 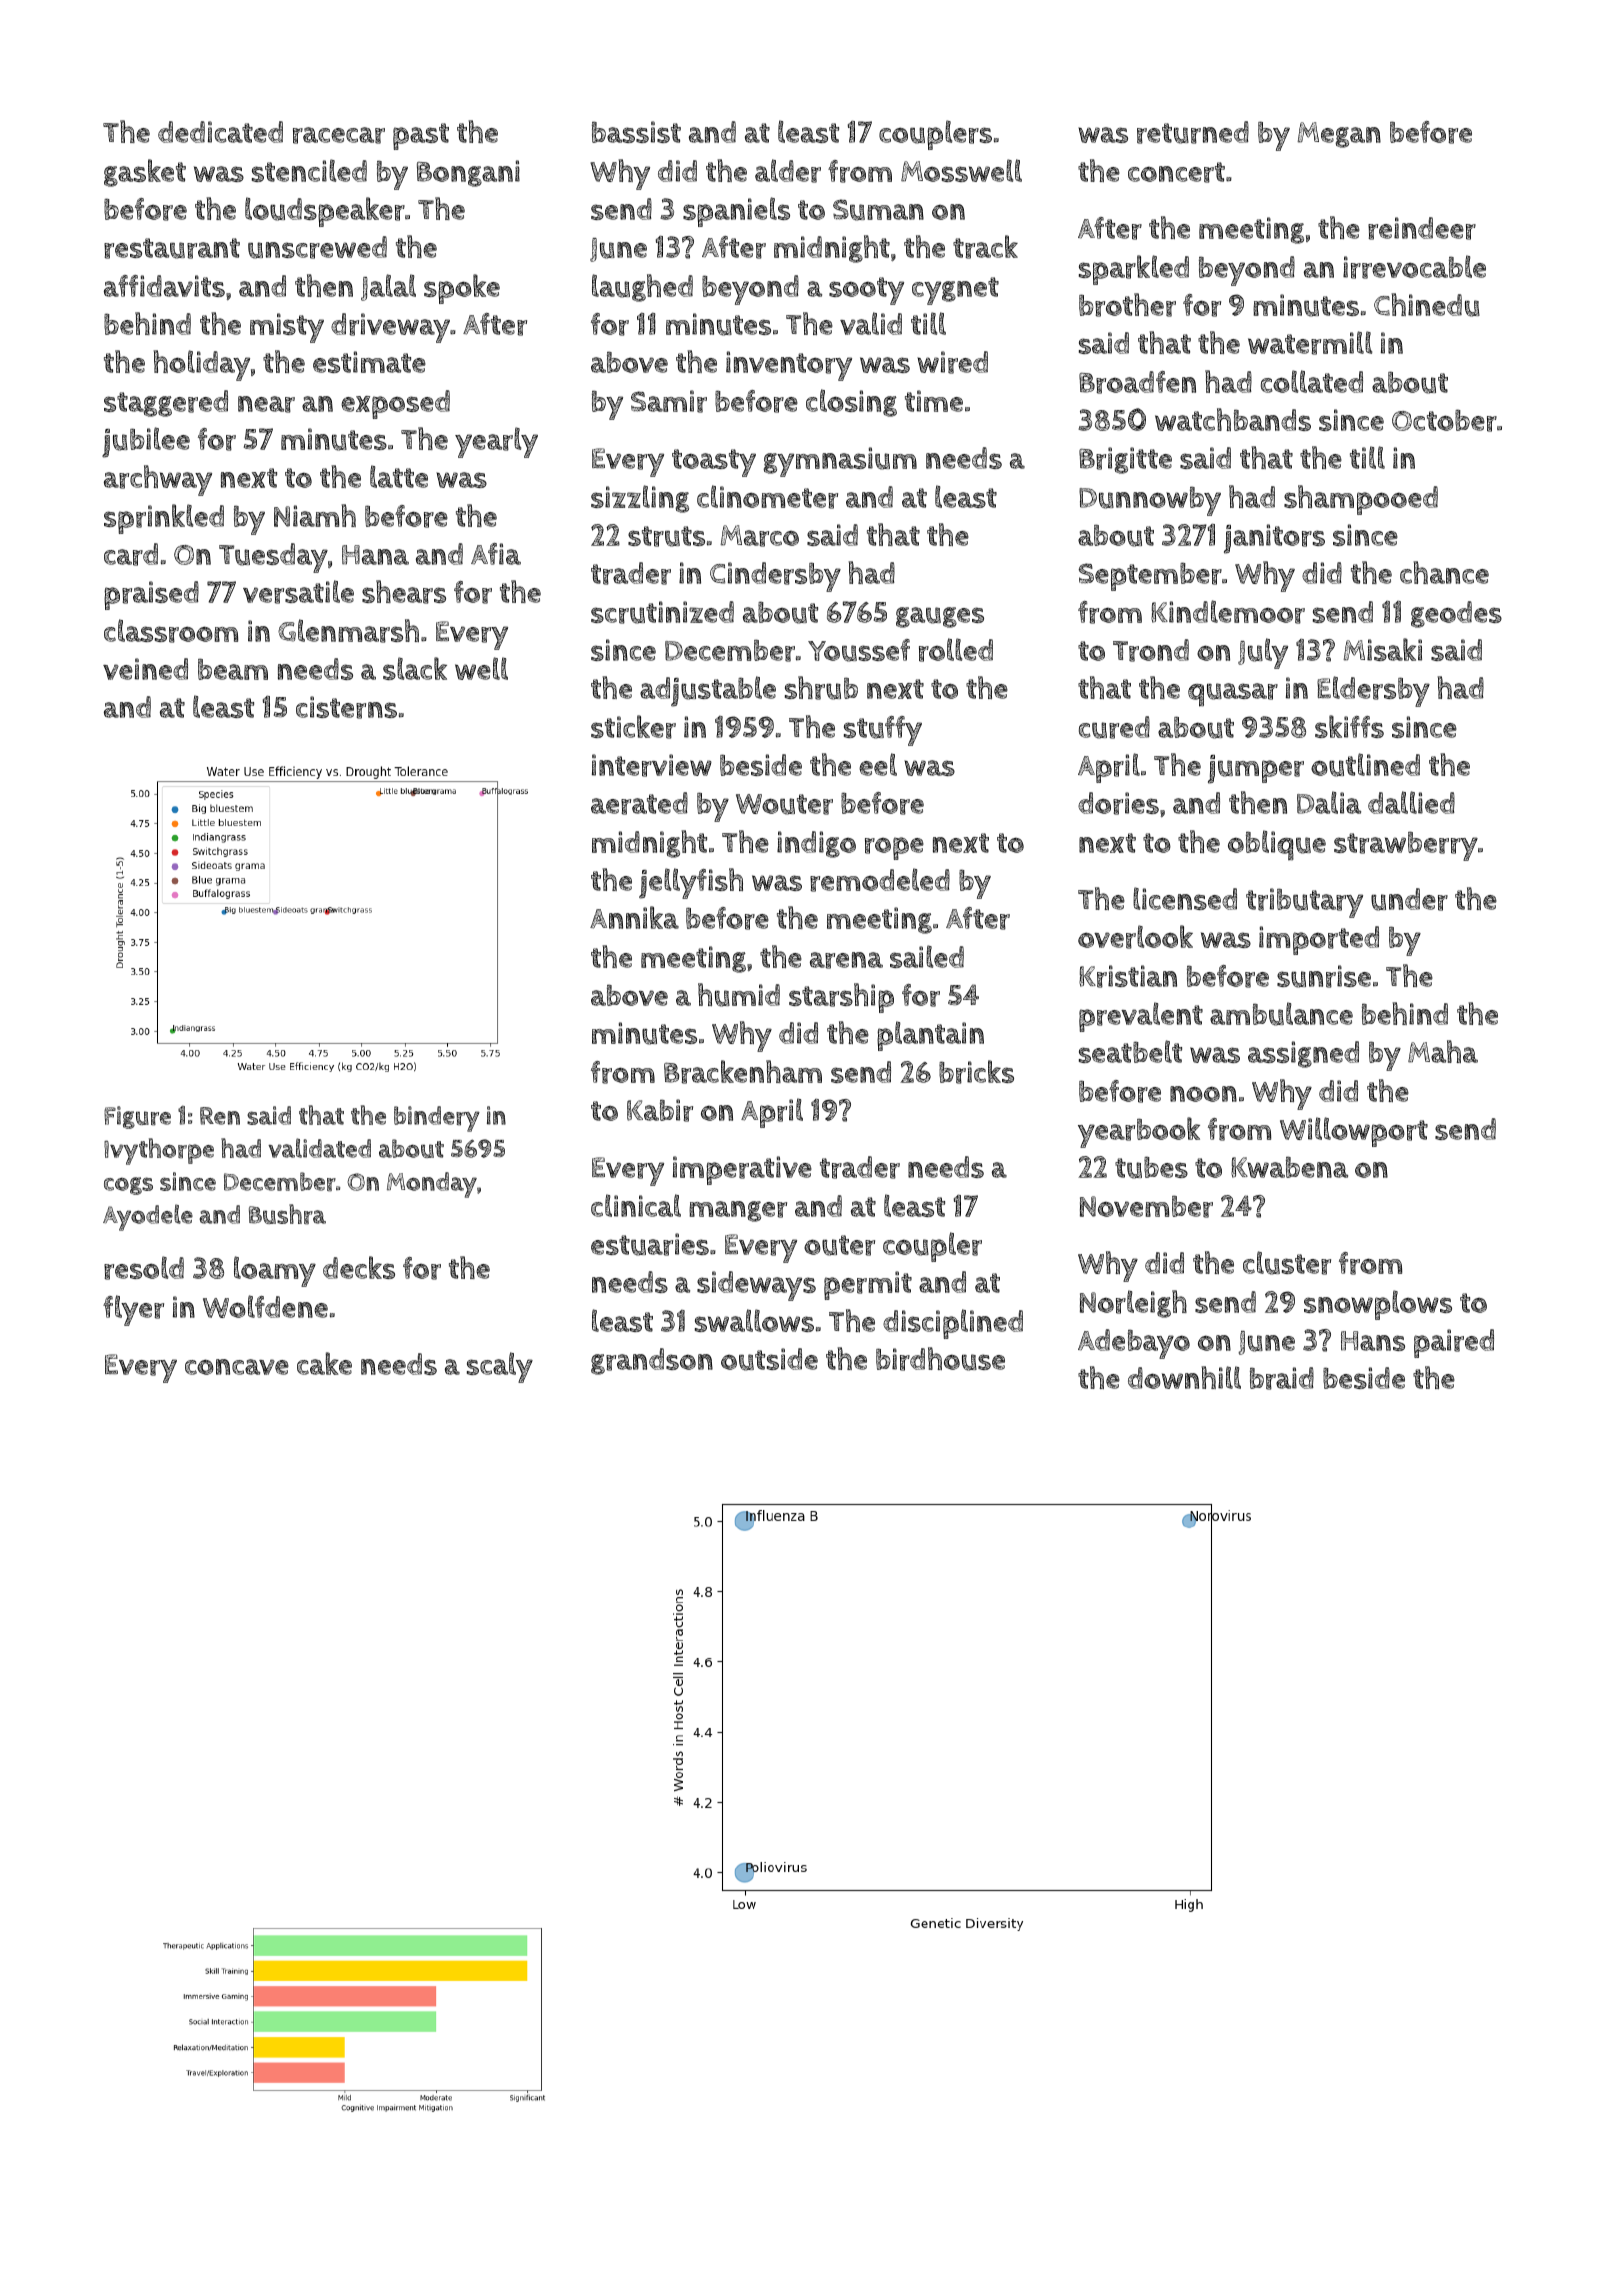 I want to click on interview, so click(x=652, y=765).
